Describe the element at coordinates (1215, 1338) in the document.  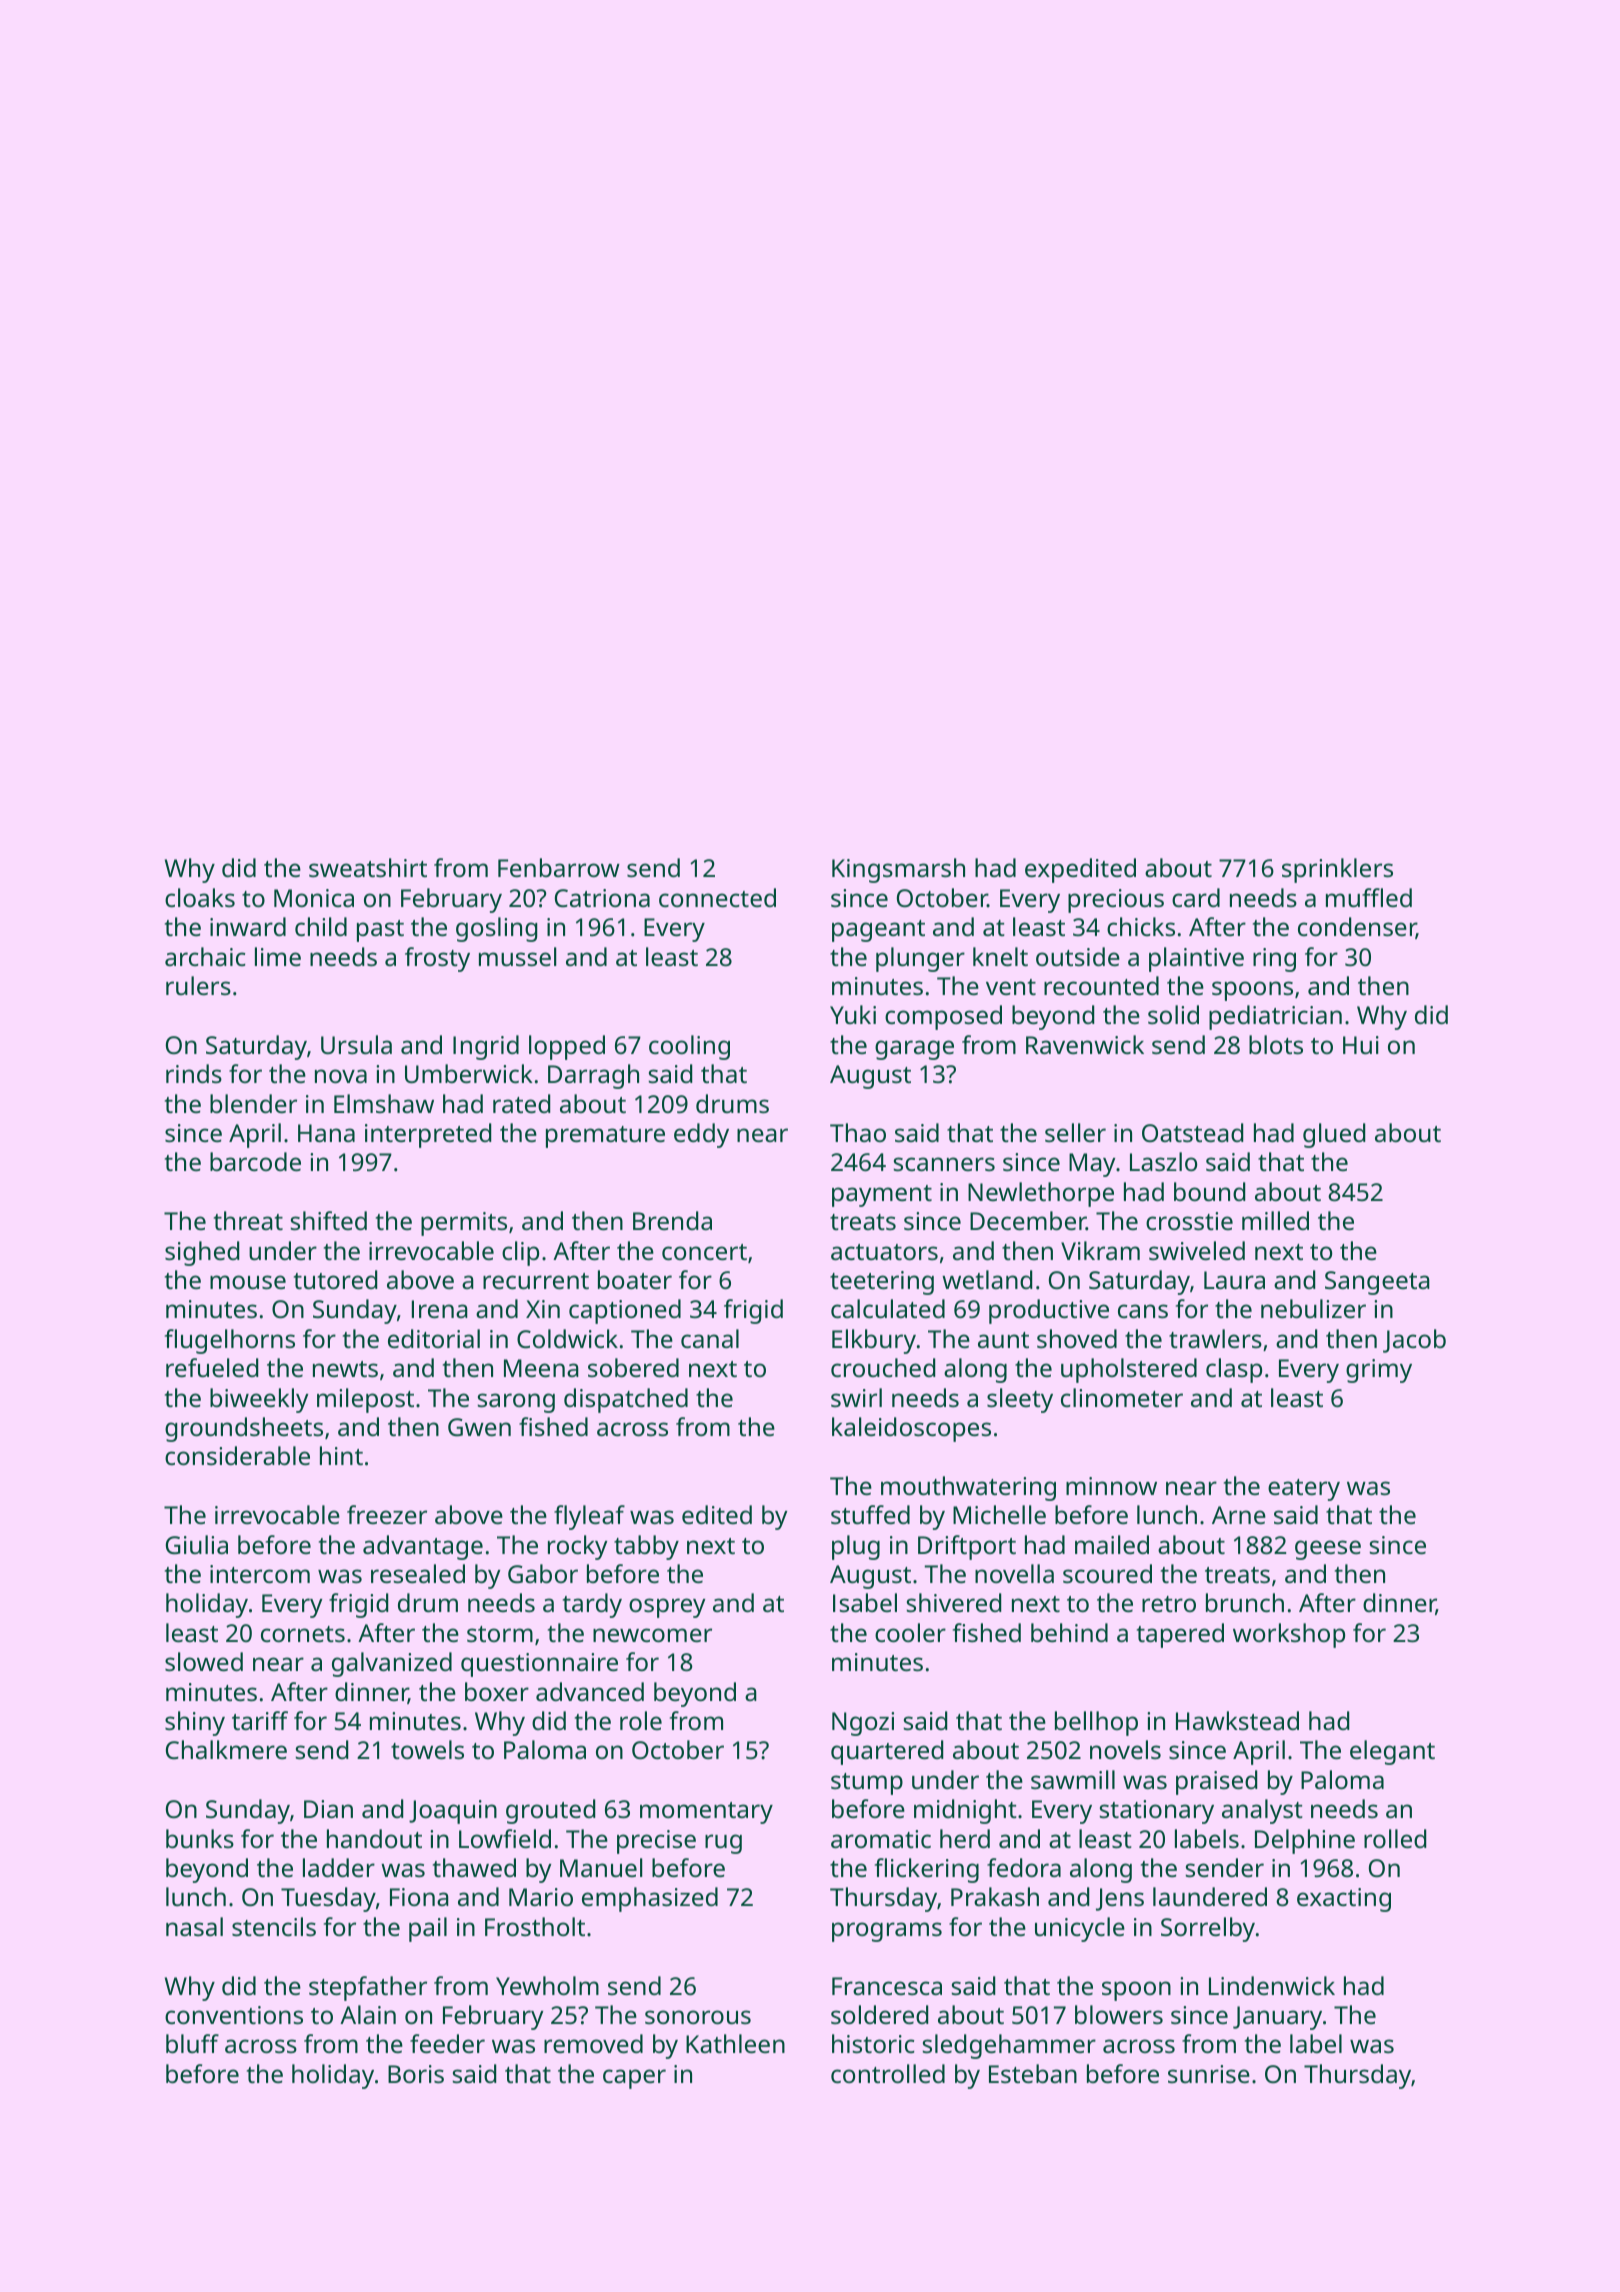
I see `trawlers` at that location.
